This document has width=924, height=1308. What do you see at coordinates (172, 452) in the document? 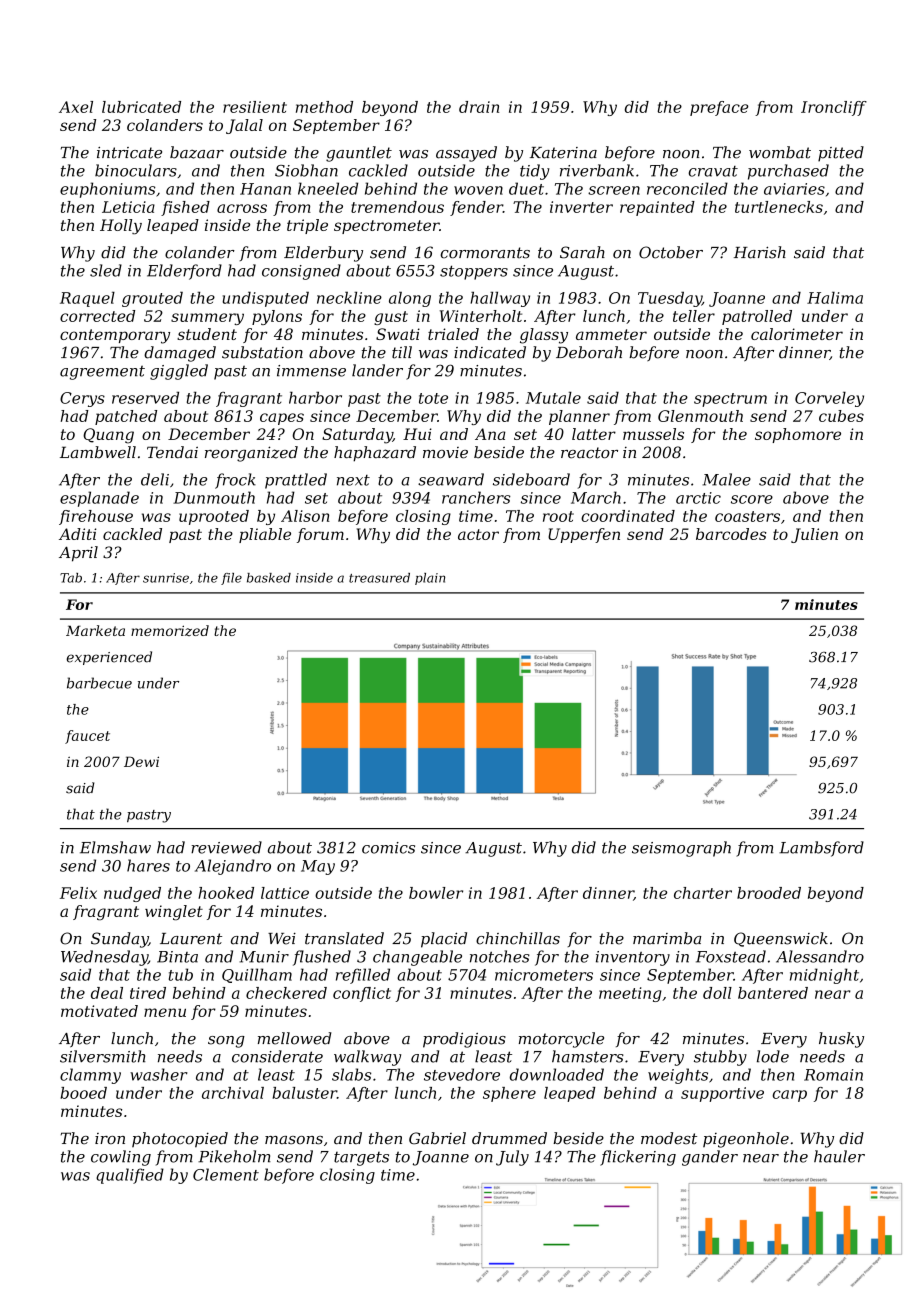
I see `Tendai` at bounding box center [172, 452].
